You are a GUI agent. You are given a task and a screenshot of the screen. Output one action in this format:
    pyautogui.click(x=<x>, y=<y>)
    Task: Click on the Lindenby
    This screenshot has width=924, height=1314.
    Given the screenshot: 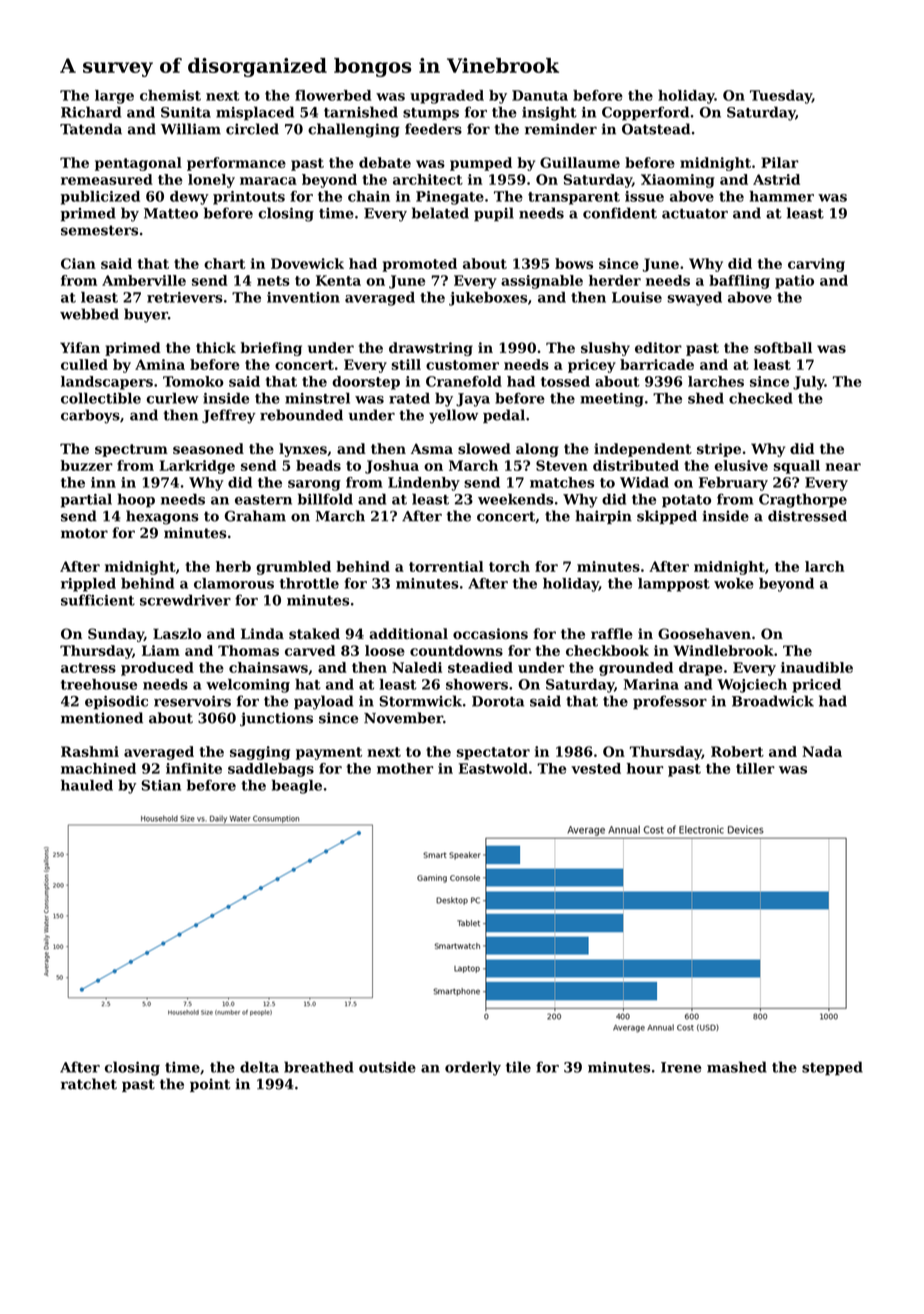 What is the action you would take?
    pyautogui.click(x=424, y=484)
